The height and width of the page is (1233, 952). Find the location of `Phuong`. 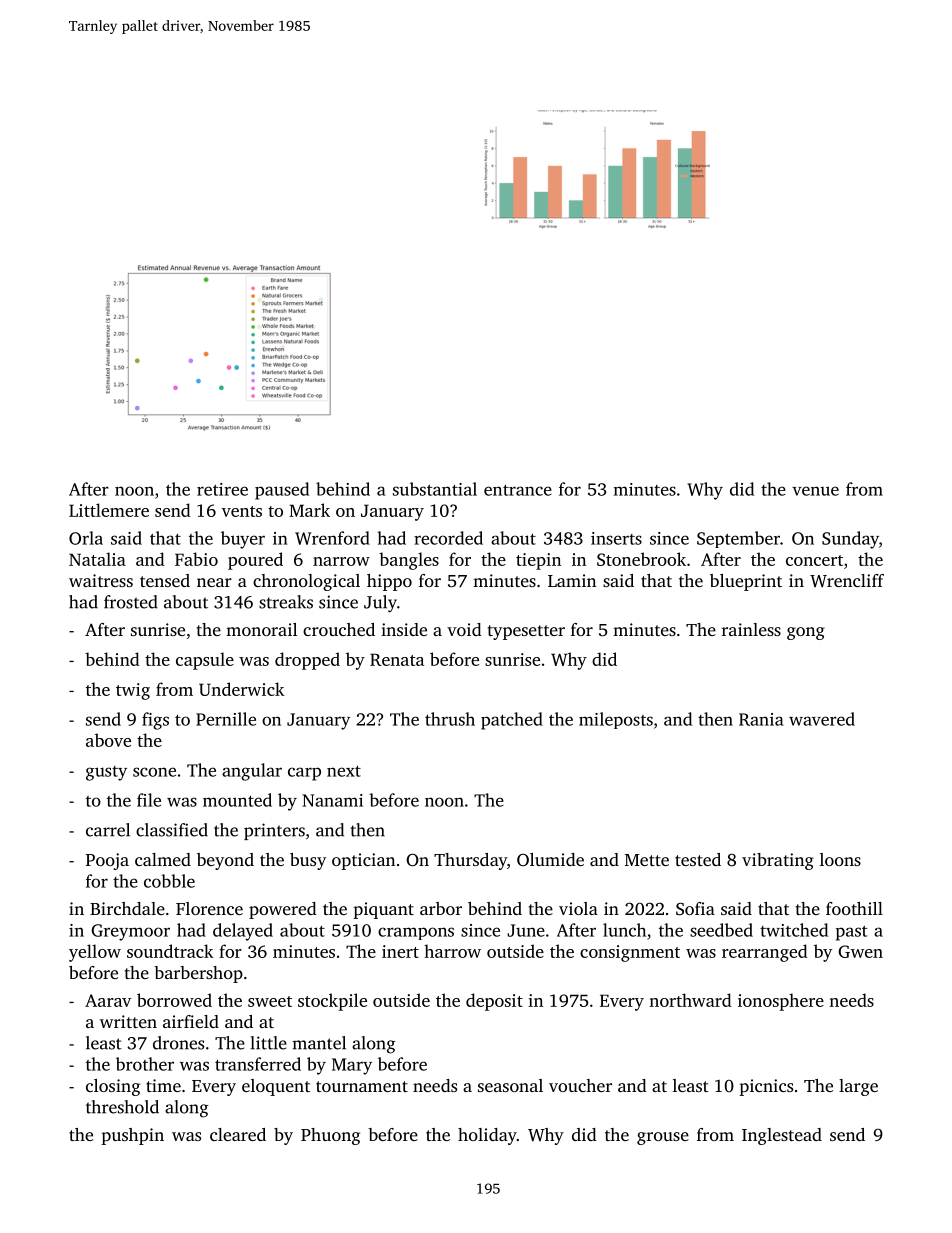

Phuong is located at coordinates (330, 1136).
